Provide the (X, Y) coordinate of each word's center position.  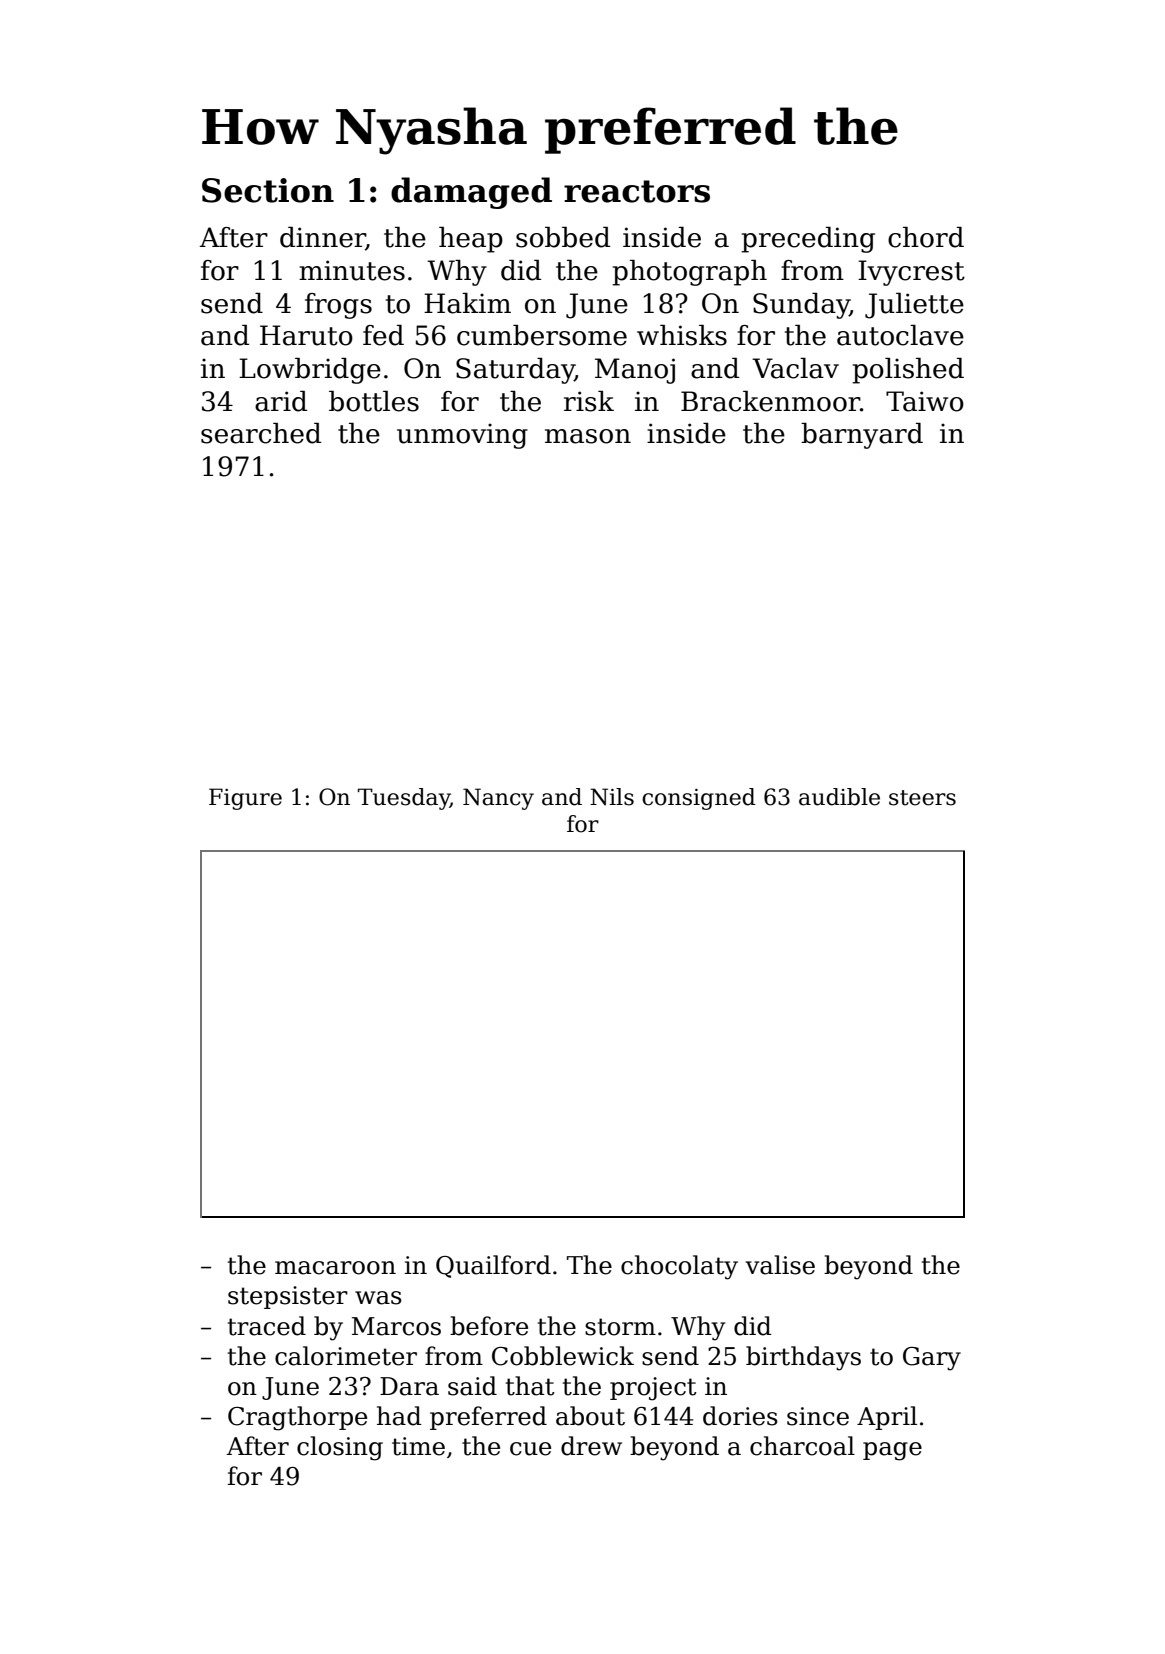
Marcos (396, 1326)
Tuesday (404, 799)
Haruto (306, 335)
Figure (245, 799)
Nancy (498, 799)
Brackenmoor (770, 401)
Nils (612, 797)
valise (780, 1265)
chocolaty (679, 1267)
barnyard (862, 436)
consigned (699, 799)
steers (922, 798)
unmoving (462, 436)
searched (261, 433)
